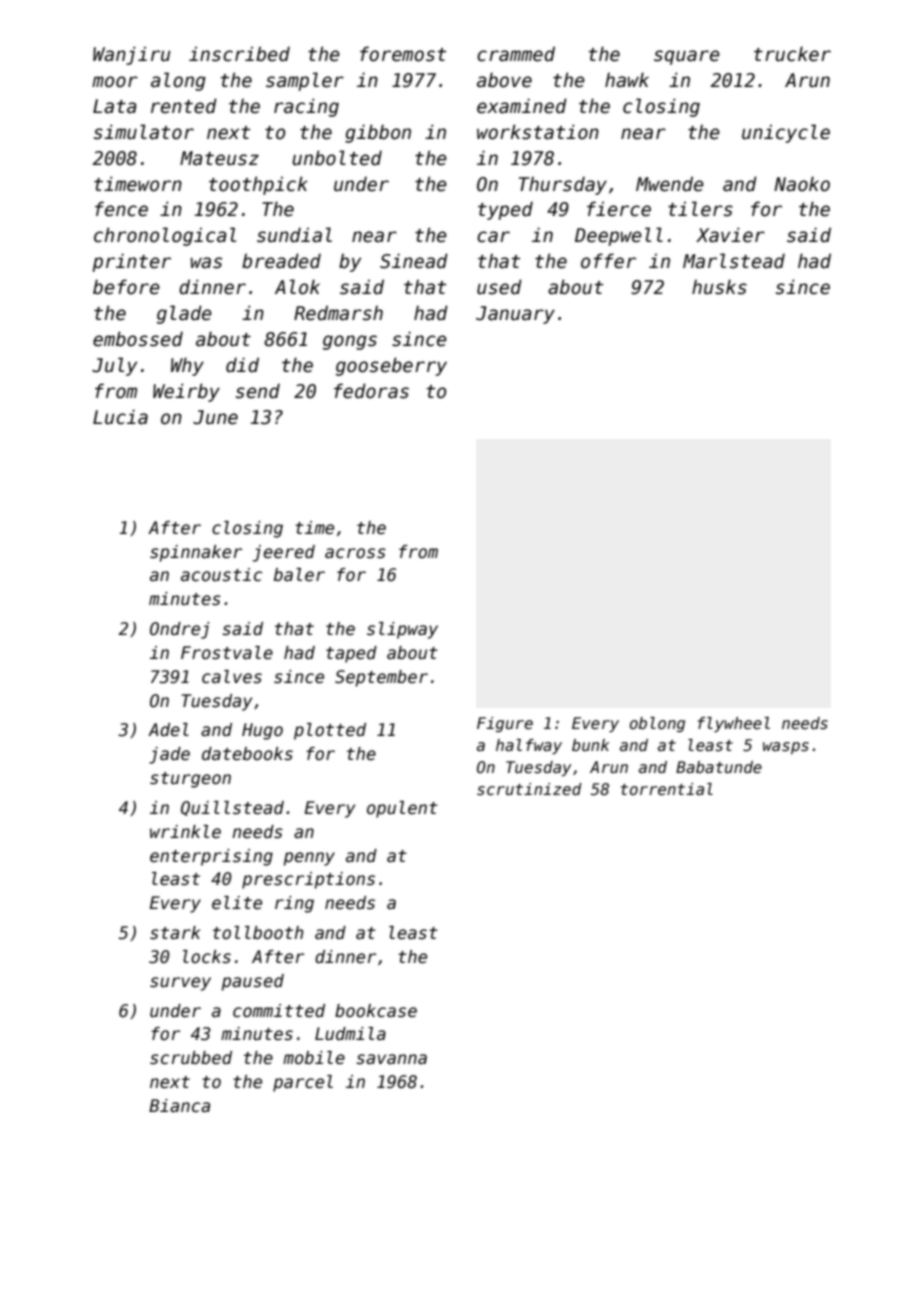  Describe the element at coordinates (687, 57) in the screenshot. I see `square` at that location.
